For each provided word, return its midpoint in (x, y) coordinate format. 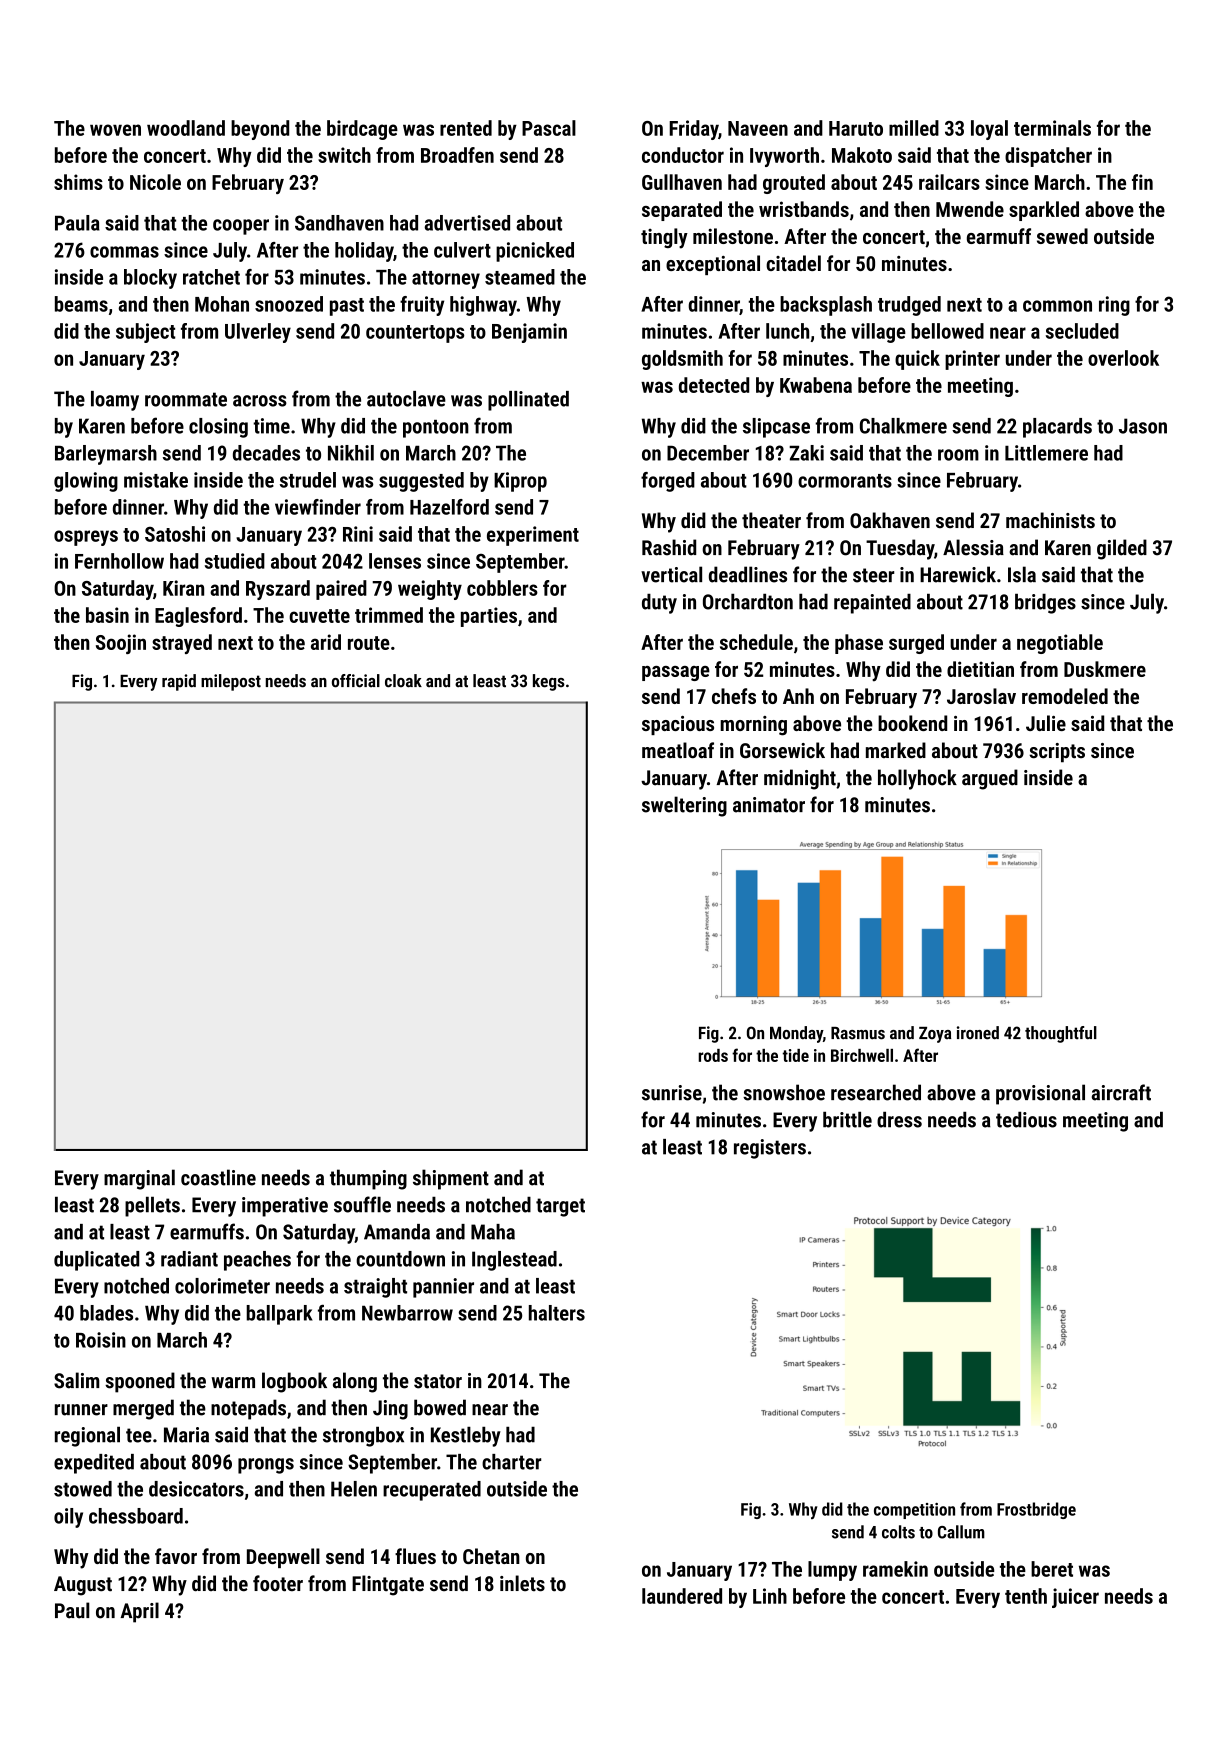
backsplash (826, 306)
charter (511, 1462)
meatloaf (678, 750)
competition (914, 1511)
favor (176, 1556)
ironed (978, 1033)
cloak (403, 681)
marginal (139, 1179)
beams (81, 304)
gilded (1122, 549)
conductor (683, 155)
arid (326, 642)
